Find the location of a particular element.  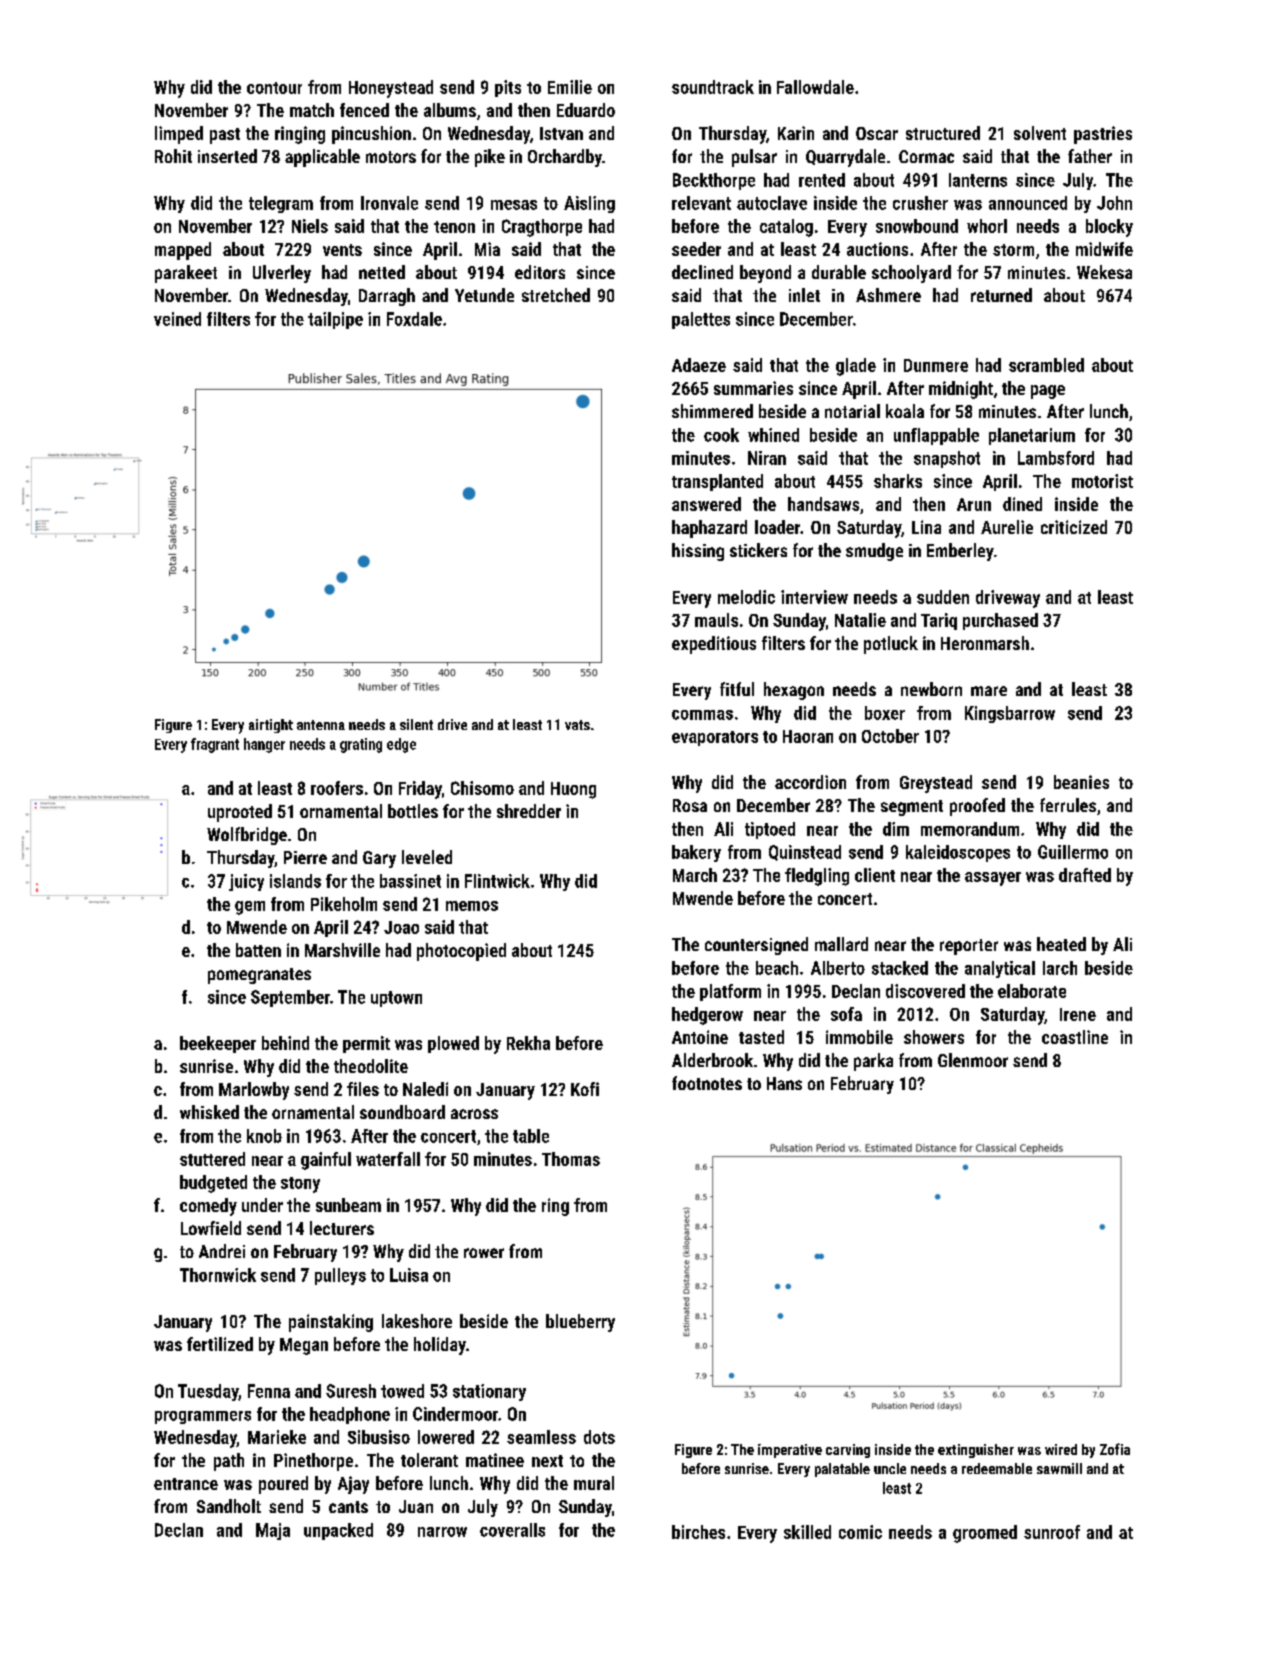

Glenmoor is located at coordinates (973, 1060).
